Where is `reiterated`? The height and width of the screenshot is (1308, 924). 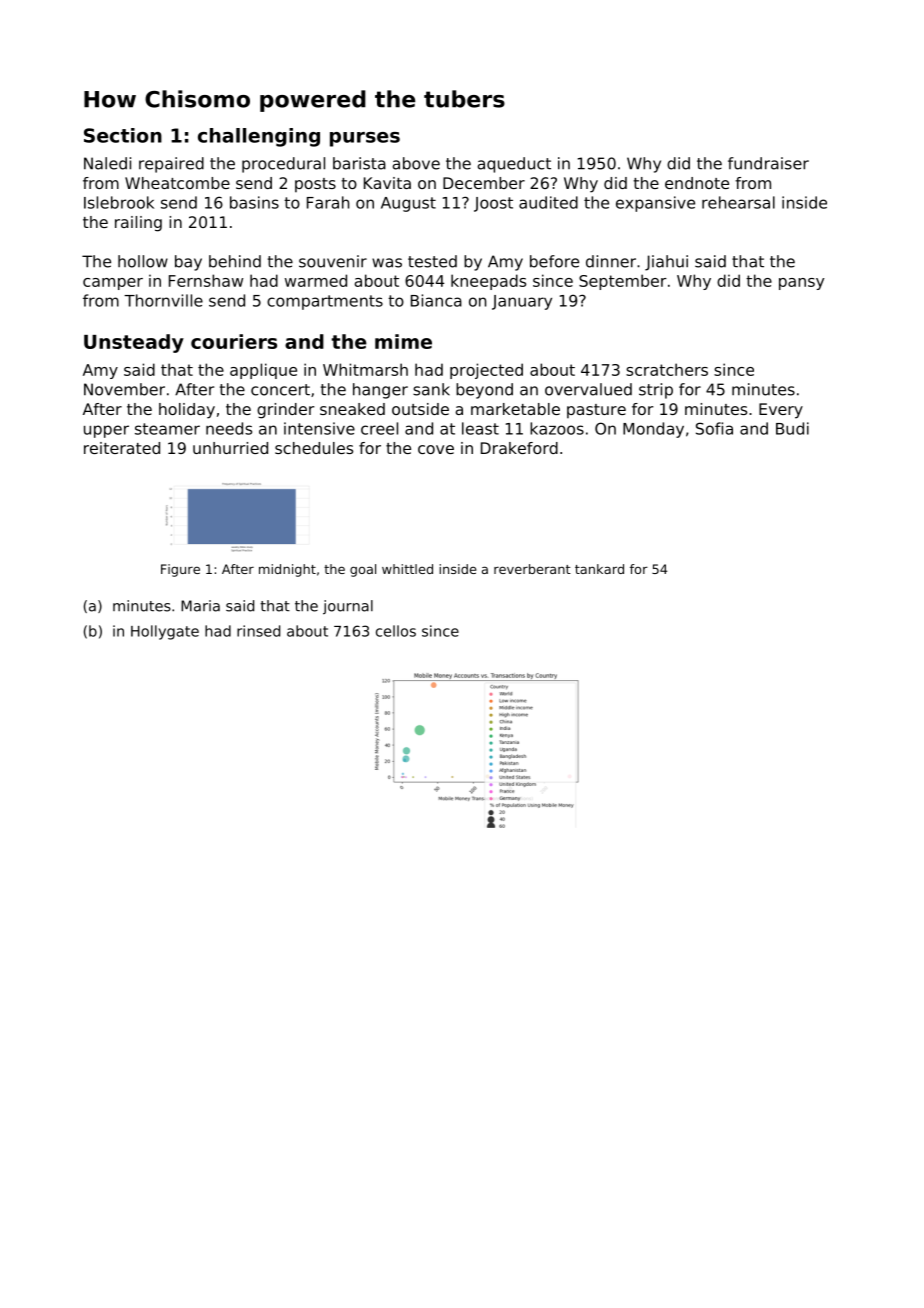
reiterated is located at coordinates (122, 448).
